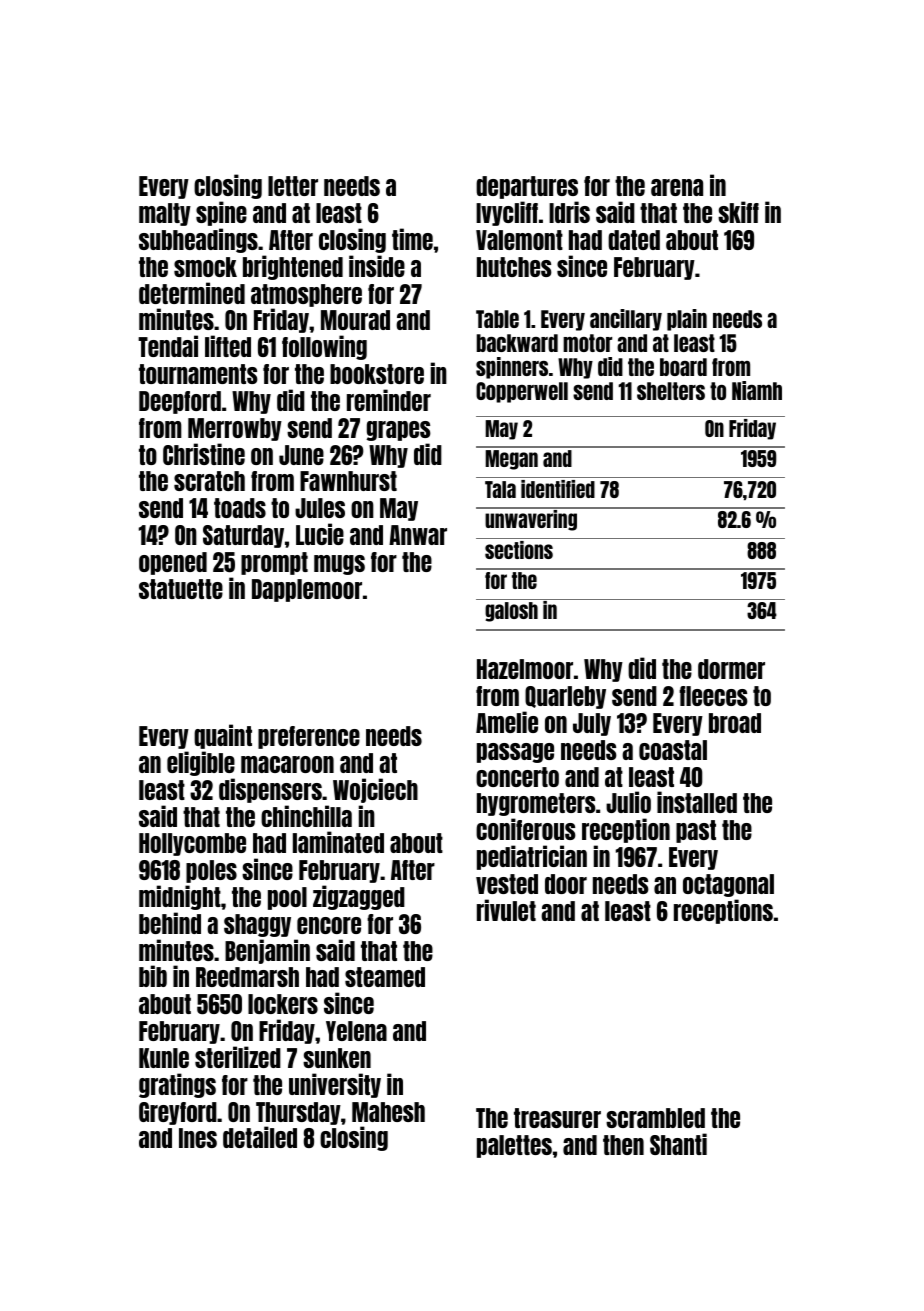 The height and width of the page is (1311, 924). Describe the element at coordinates (211, 871) in the page. I see `poles` at that location.
